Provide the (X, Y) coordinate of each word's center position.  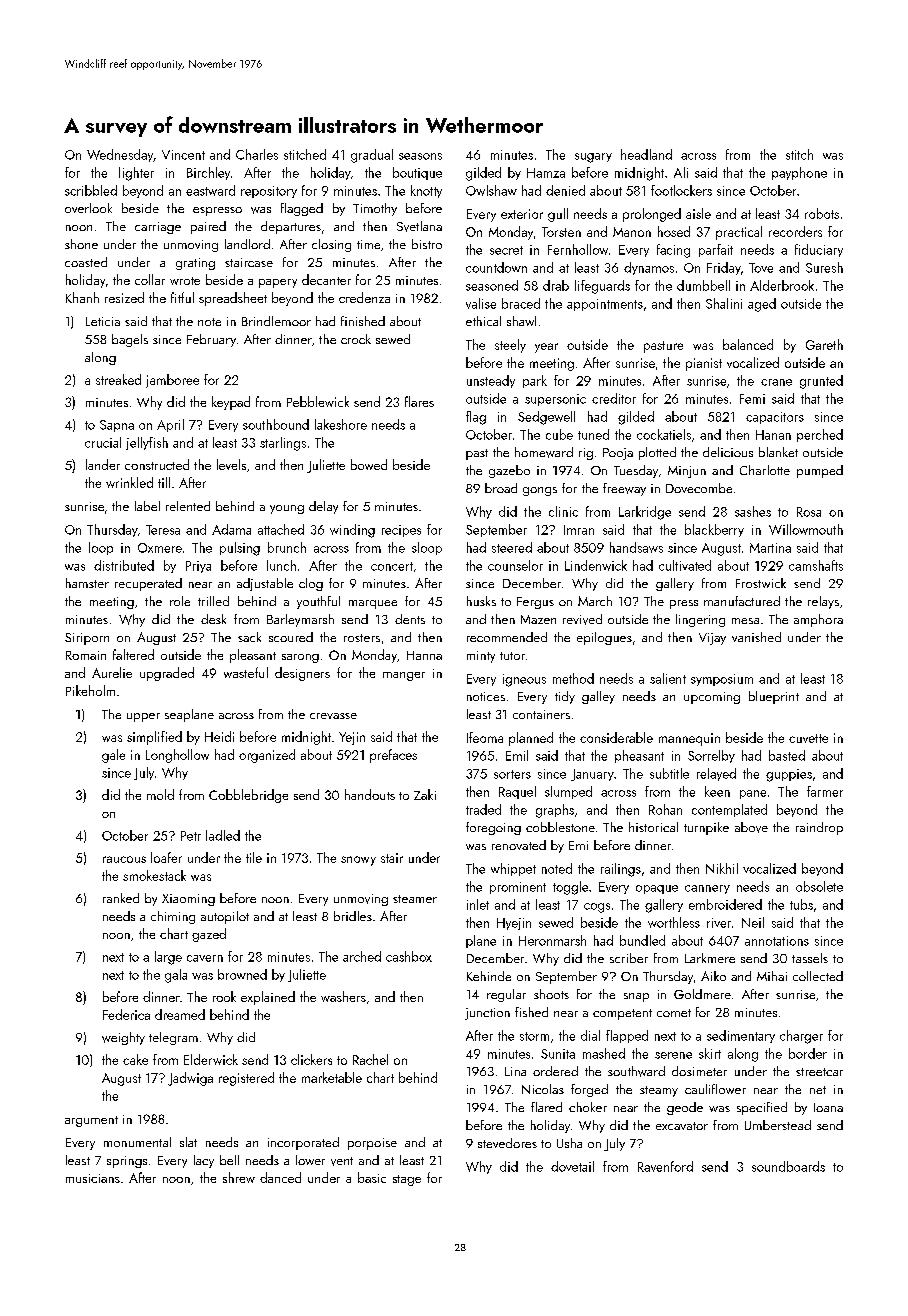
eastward (210, 190)
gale (113, 756)
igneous (524, 680)
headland (646, 154)
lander (103, 464)
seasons (420, 156)
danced (280, 1177)
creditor (614, 398)
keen (717, 791)
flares (419, 401)
